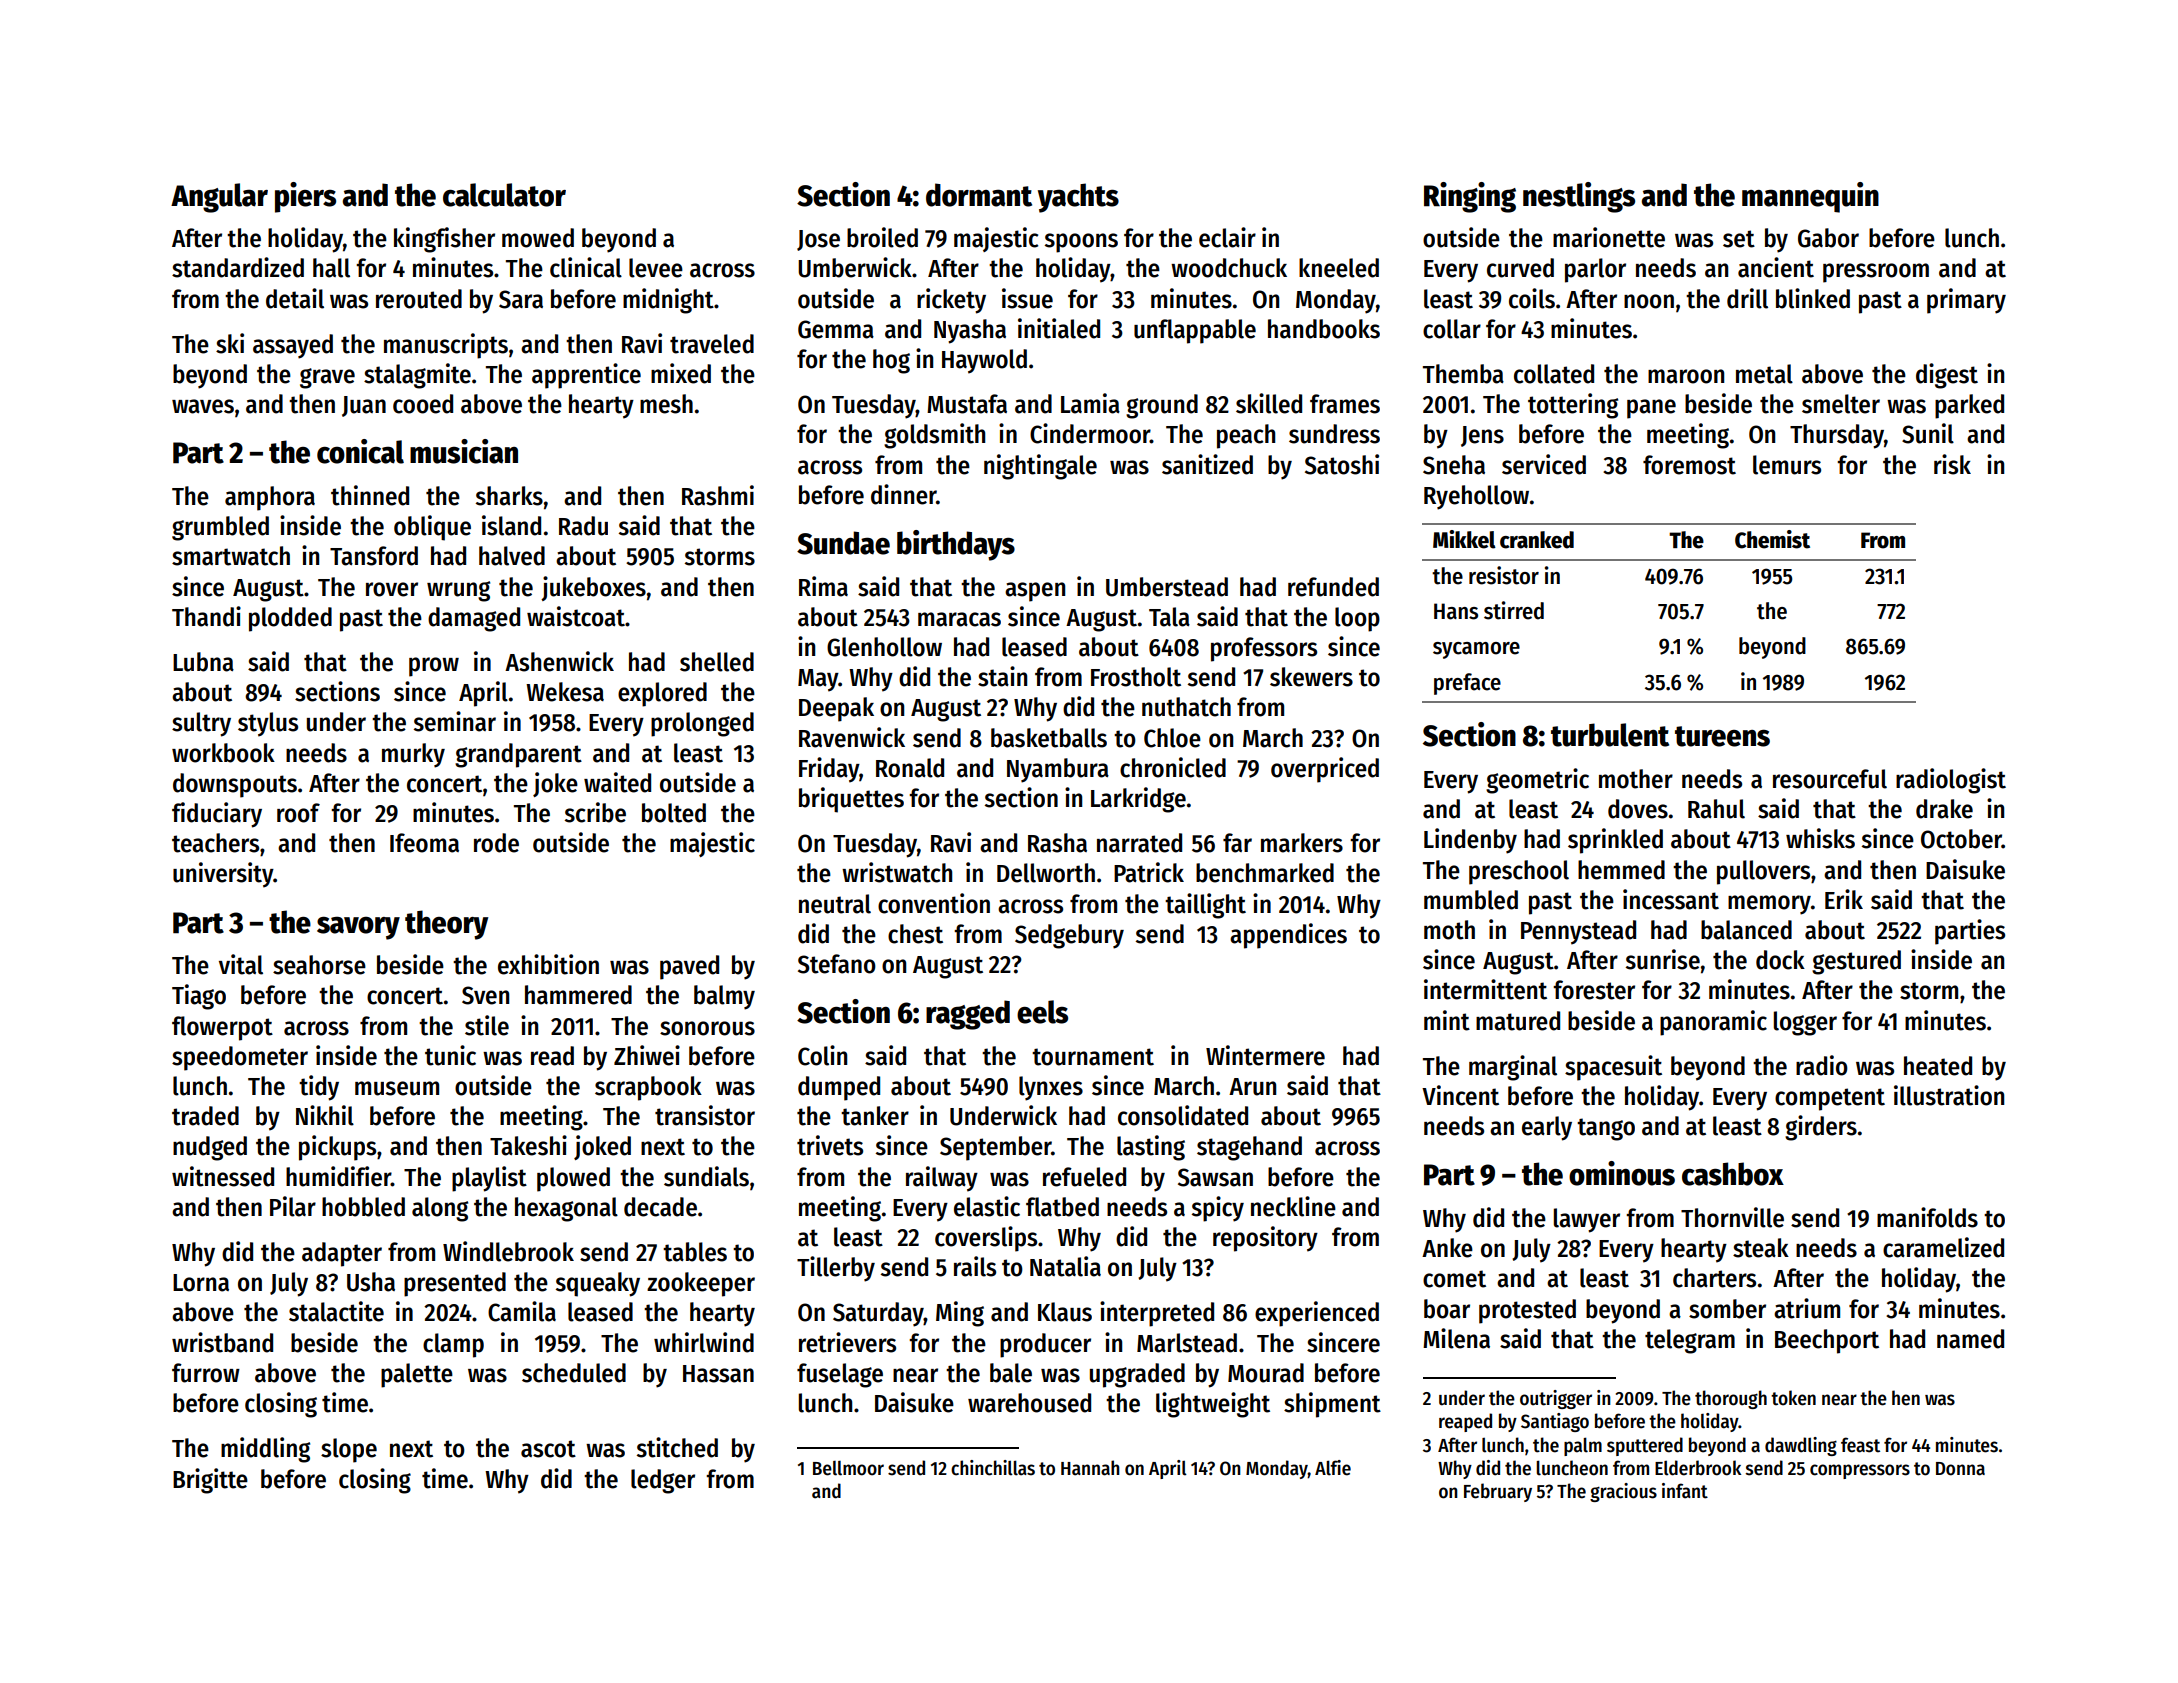 The width and height of the document is (2178, 1683). I want to click on September, so click(996, 1148).
